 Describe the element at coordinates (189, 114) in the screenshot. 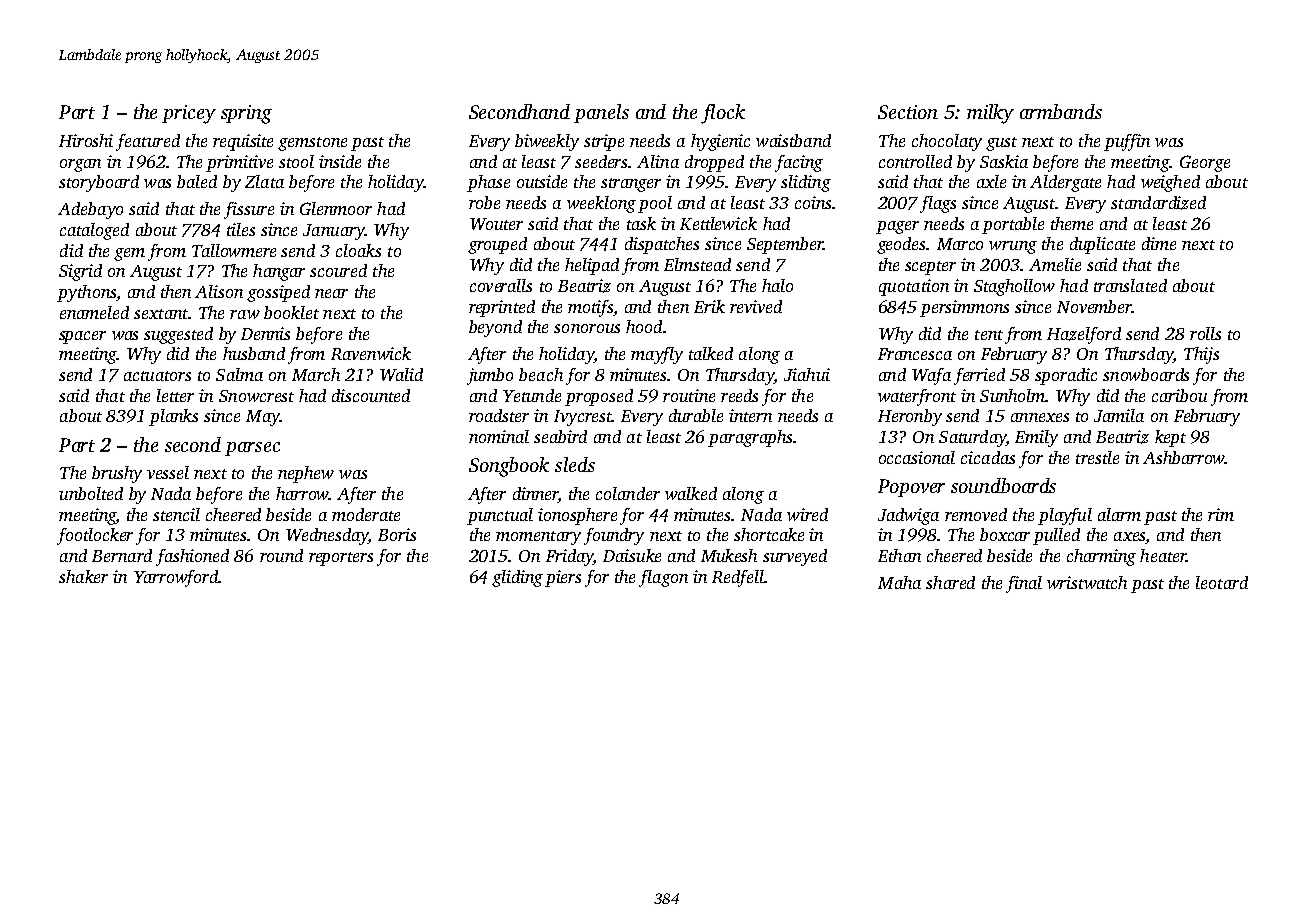

I see `pricey` at that location.
